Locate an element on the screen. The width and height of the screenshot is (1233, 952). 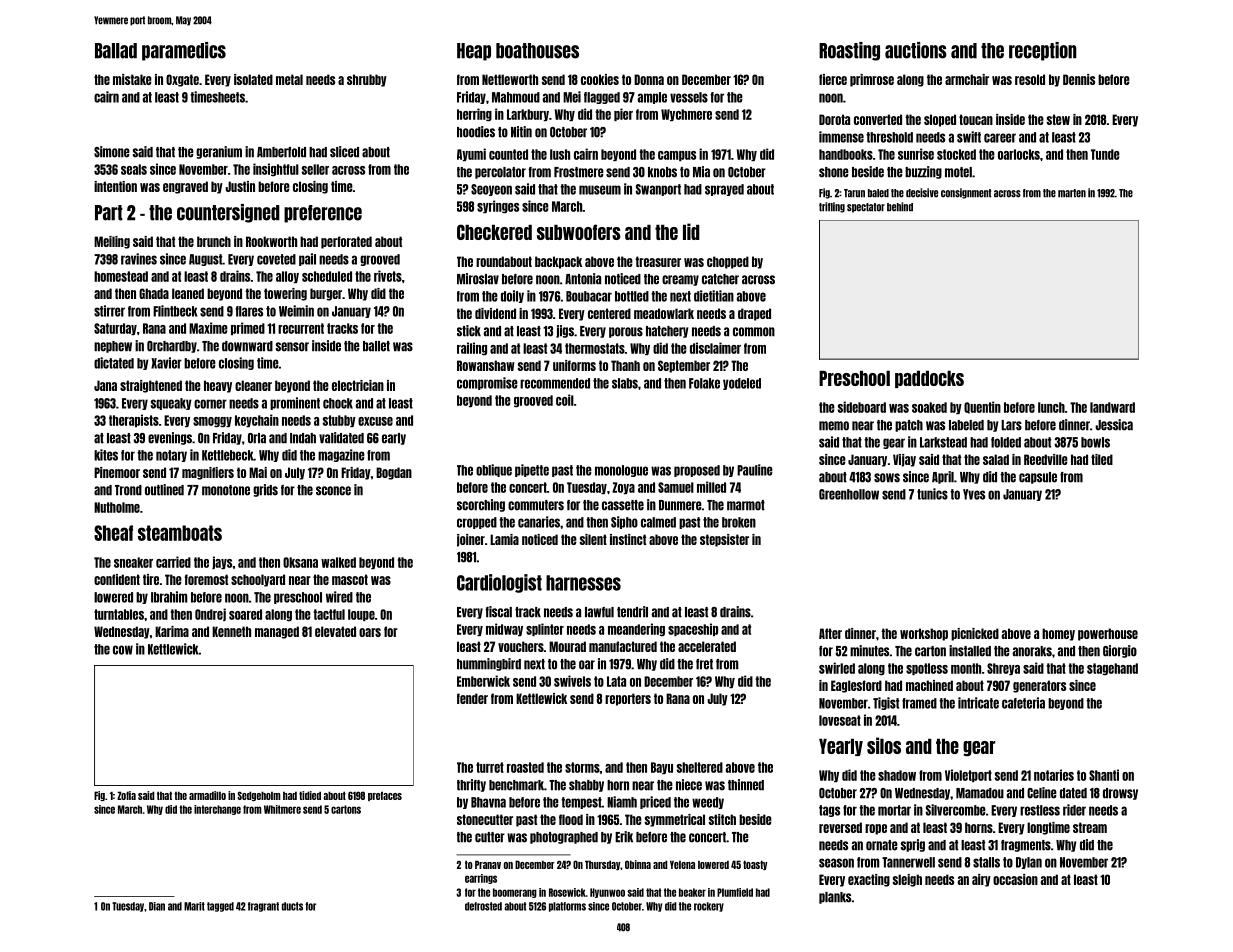
turntables is located at coordinates (119, 614).
